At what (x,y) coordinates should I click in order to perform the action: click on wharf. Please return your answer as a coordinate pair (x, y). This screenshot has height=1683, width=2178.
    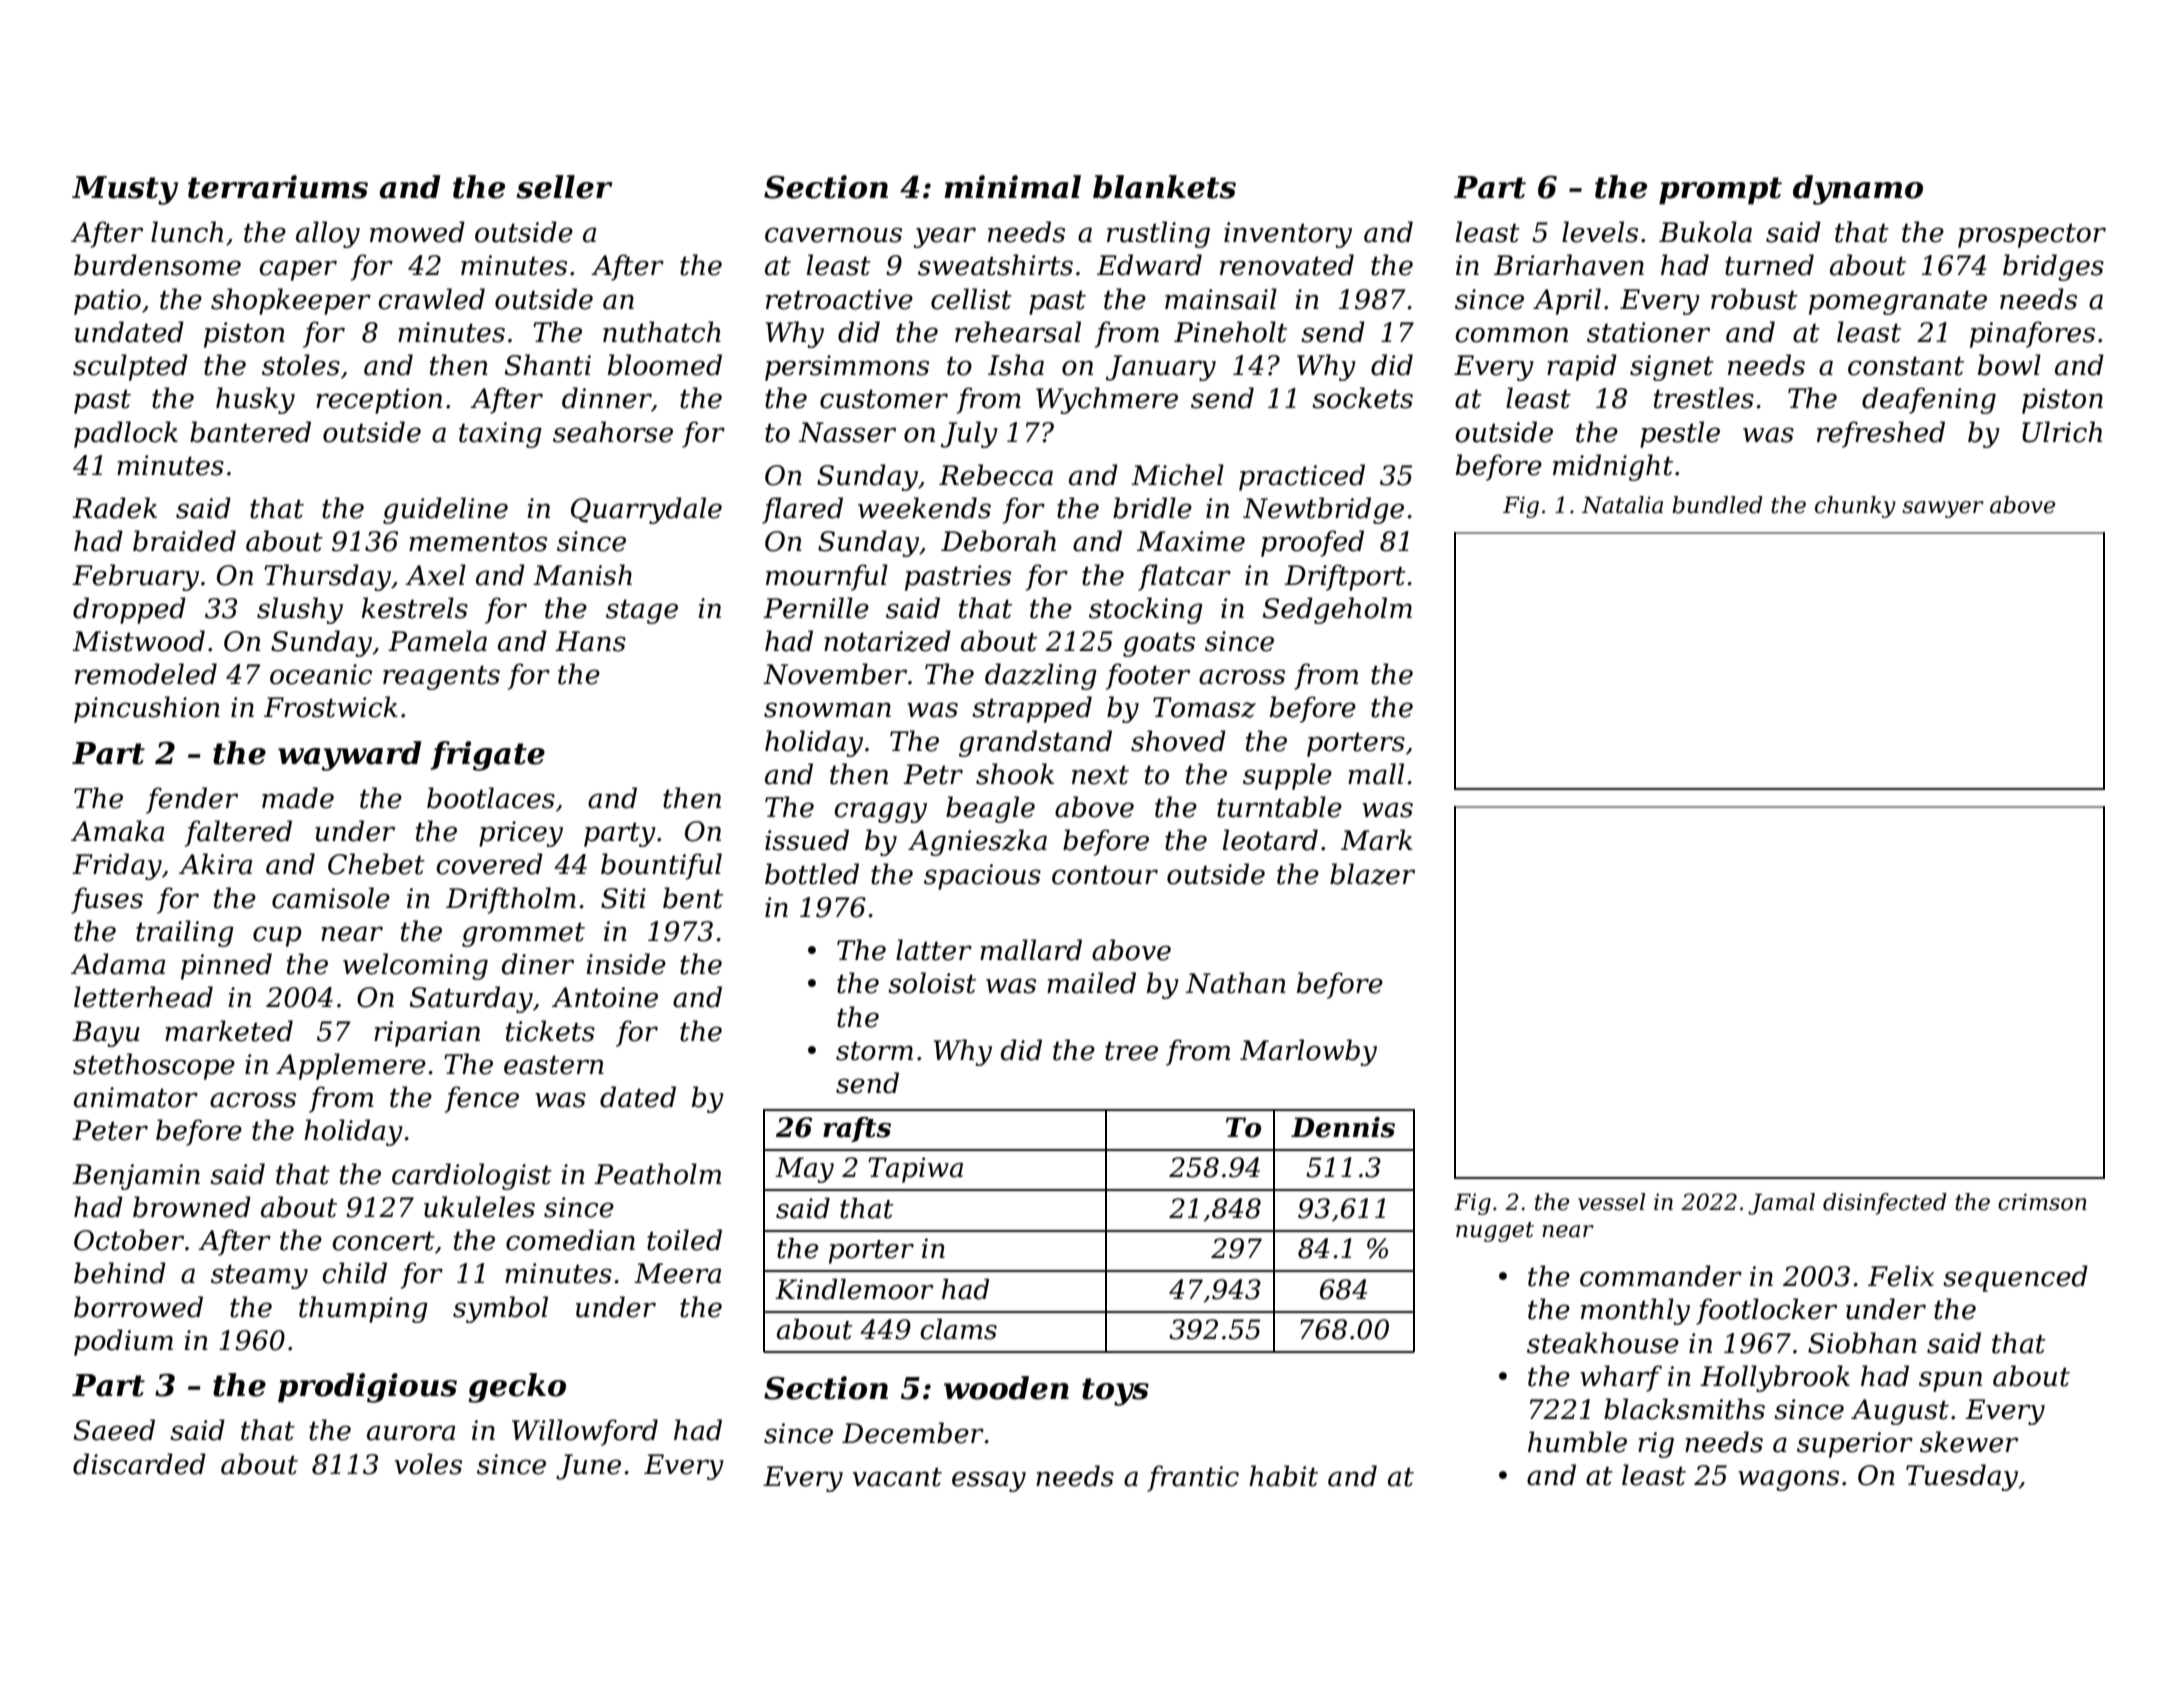
    Looking at the image, I should click on (1621, 1378).
